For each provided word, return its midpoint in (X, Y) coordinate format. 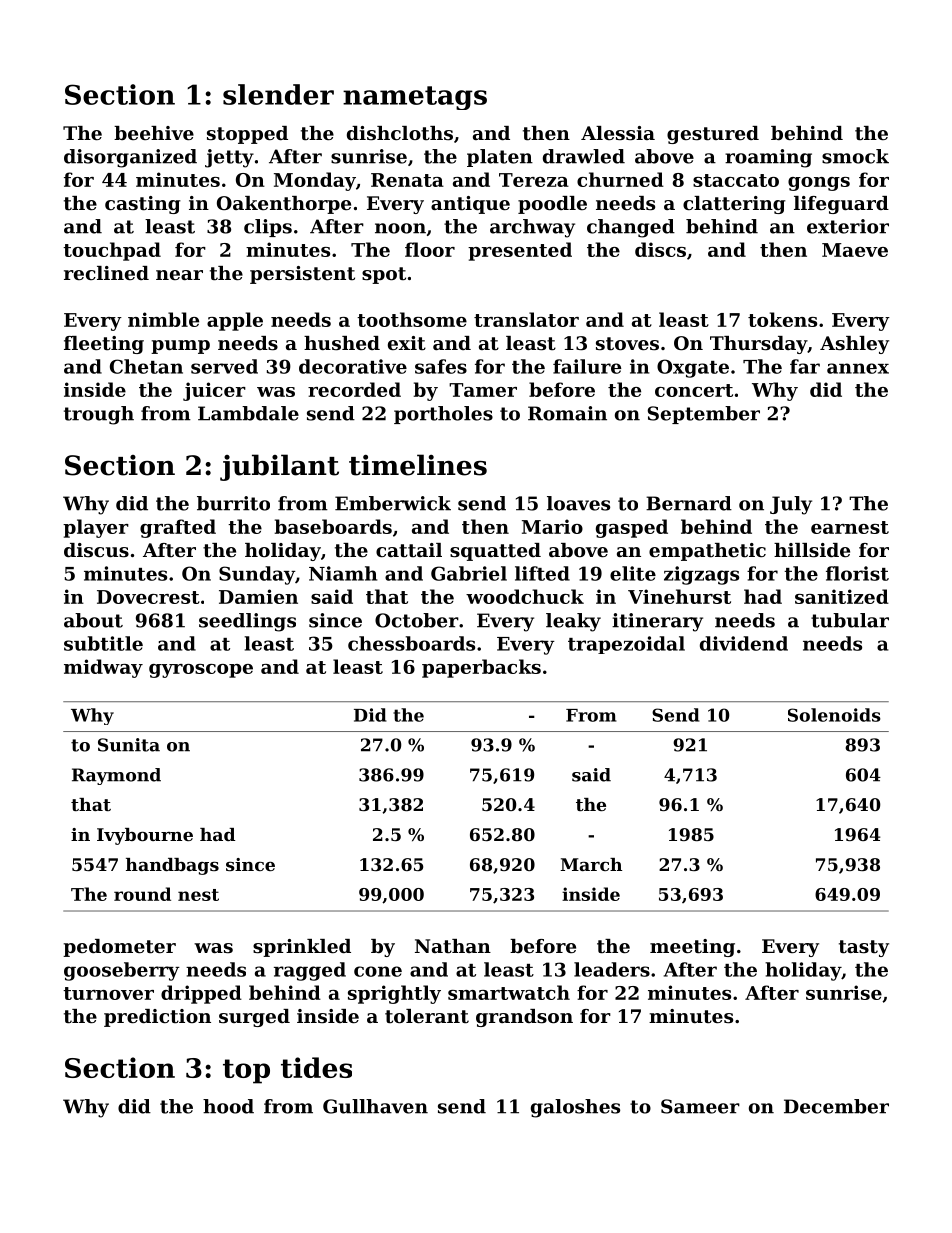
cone (378, 971)
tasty (864, 948)
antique (470, 205)
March (591, 864)
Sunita (129, 745)
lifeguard (841, 205)
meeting (692, 948)
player (96, 528)
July (791, 505)
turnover (108, 993)
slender (278, 94)
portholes (443, 415)
